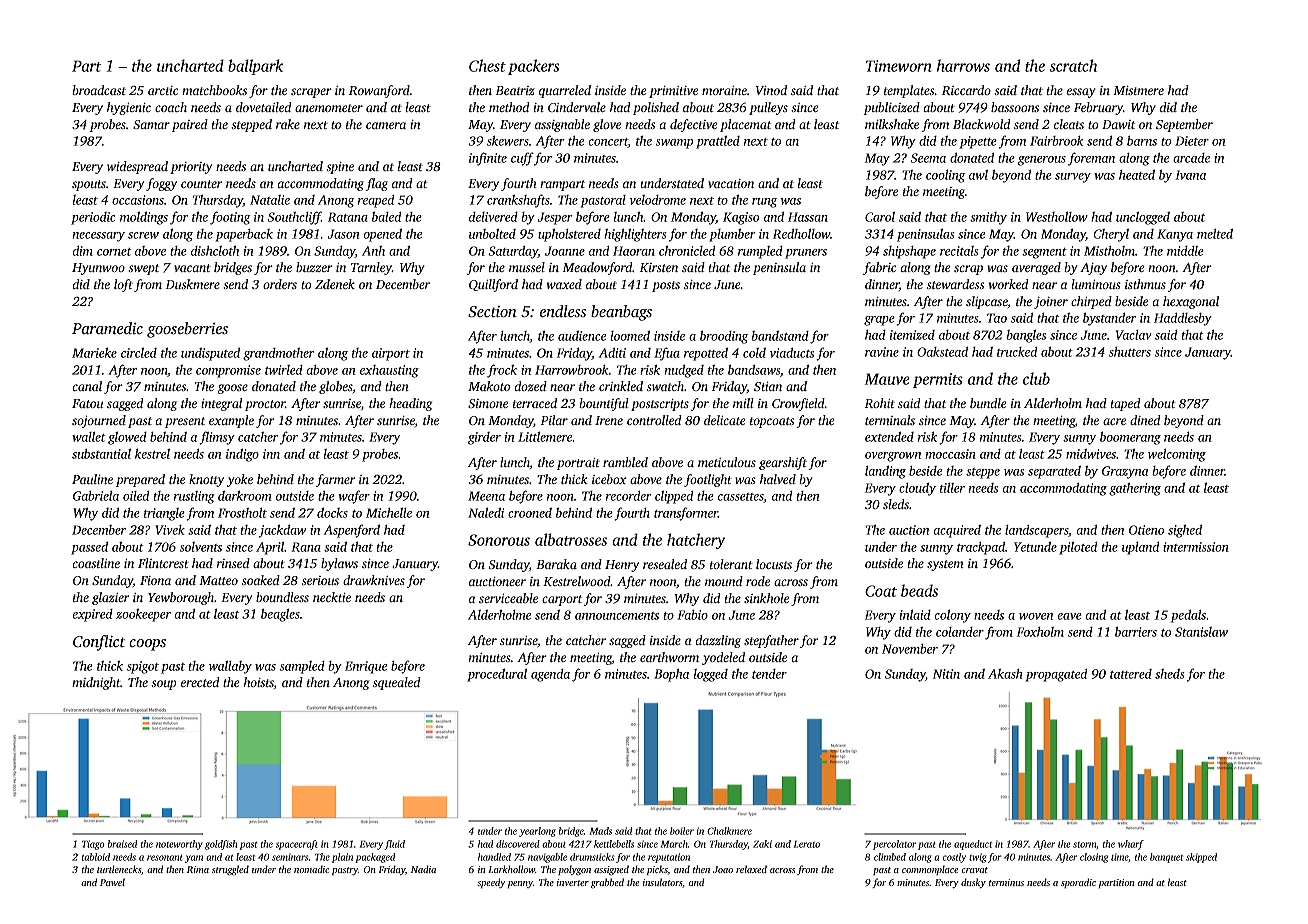 The height and width of the document is (924, 1308). I want to click on integral, so click(221, 404).
